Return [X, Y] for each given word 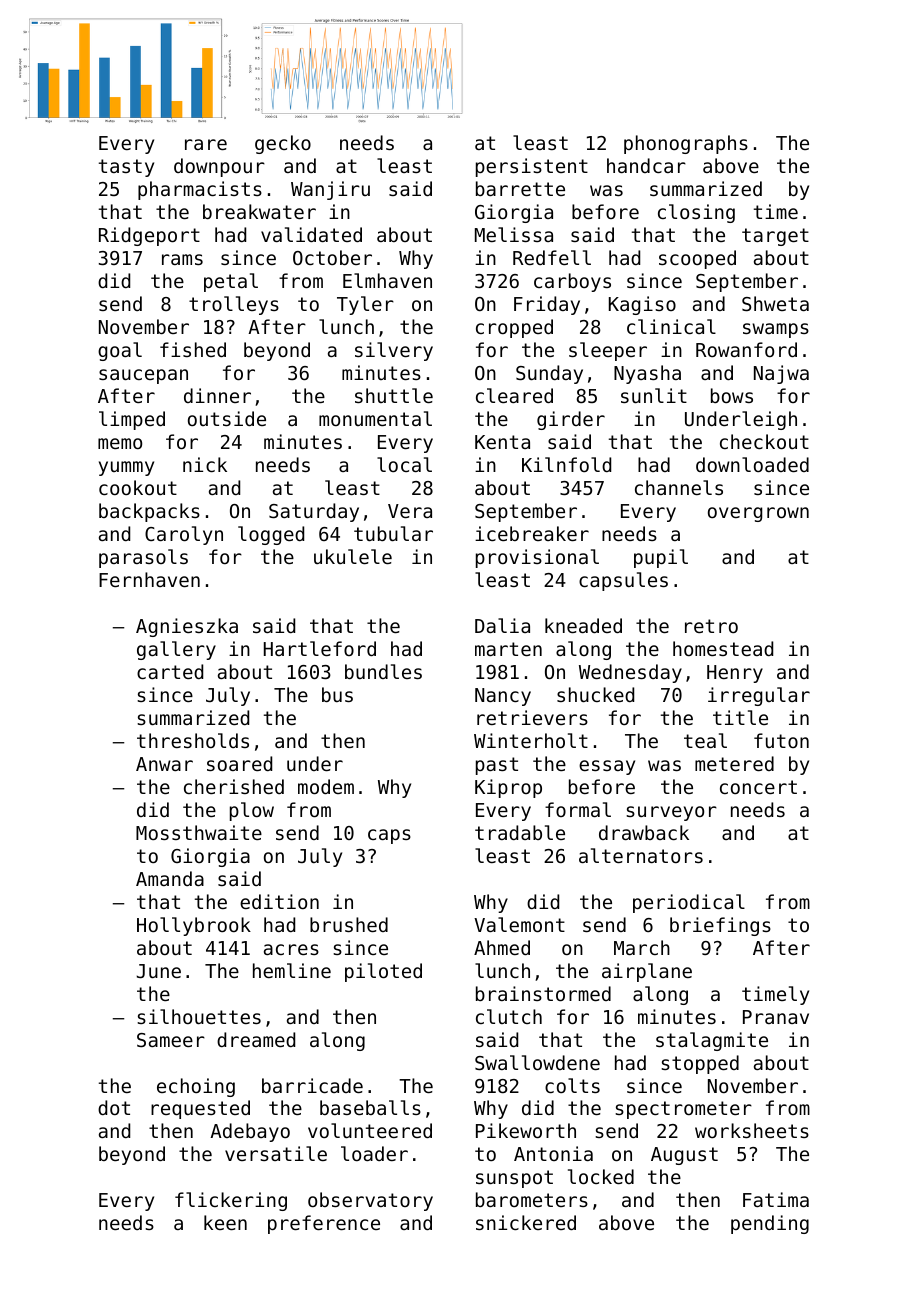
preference [324, 1224]
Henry [735, 674]
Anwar [164, 764]
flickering [231, 1201]
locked [601, 1176]
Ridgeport [149, 236]
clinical [671, 326]
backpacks [149, 512]
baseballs [370, 1107]
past [497, 766]
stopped [700, 1064]
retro [711, 626]
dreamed [256, 1039]
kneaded [583, 625]
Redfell [552, 257]
